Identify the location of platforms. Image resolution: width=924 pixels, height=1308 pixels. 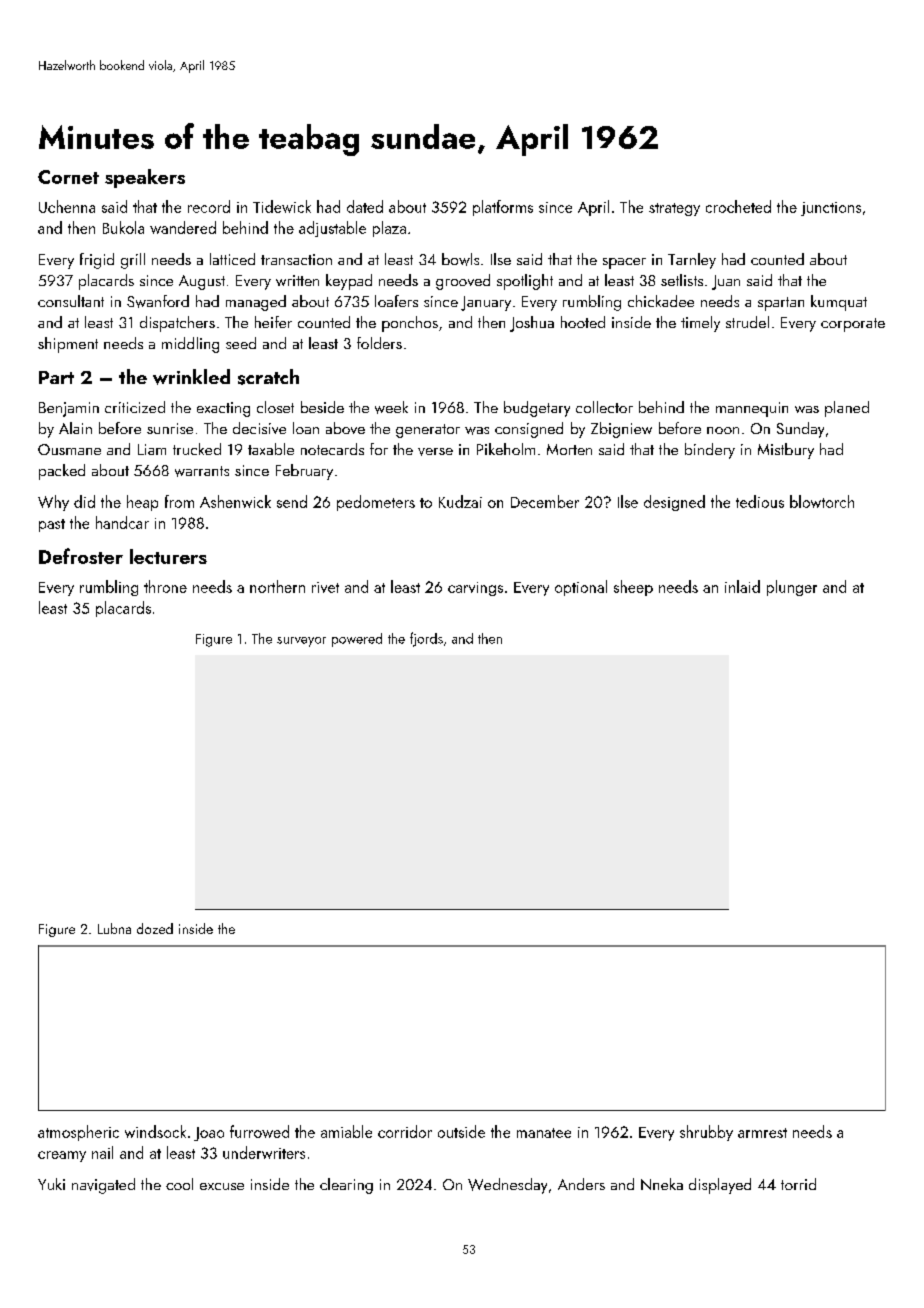
(503, 208).
